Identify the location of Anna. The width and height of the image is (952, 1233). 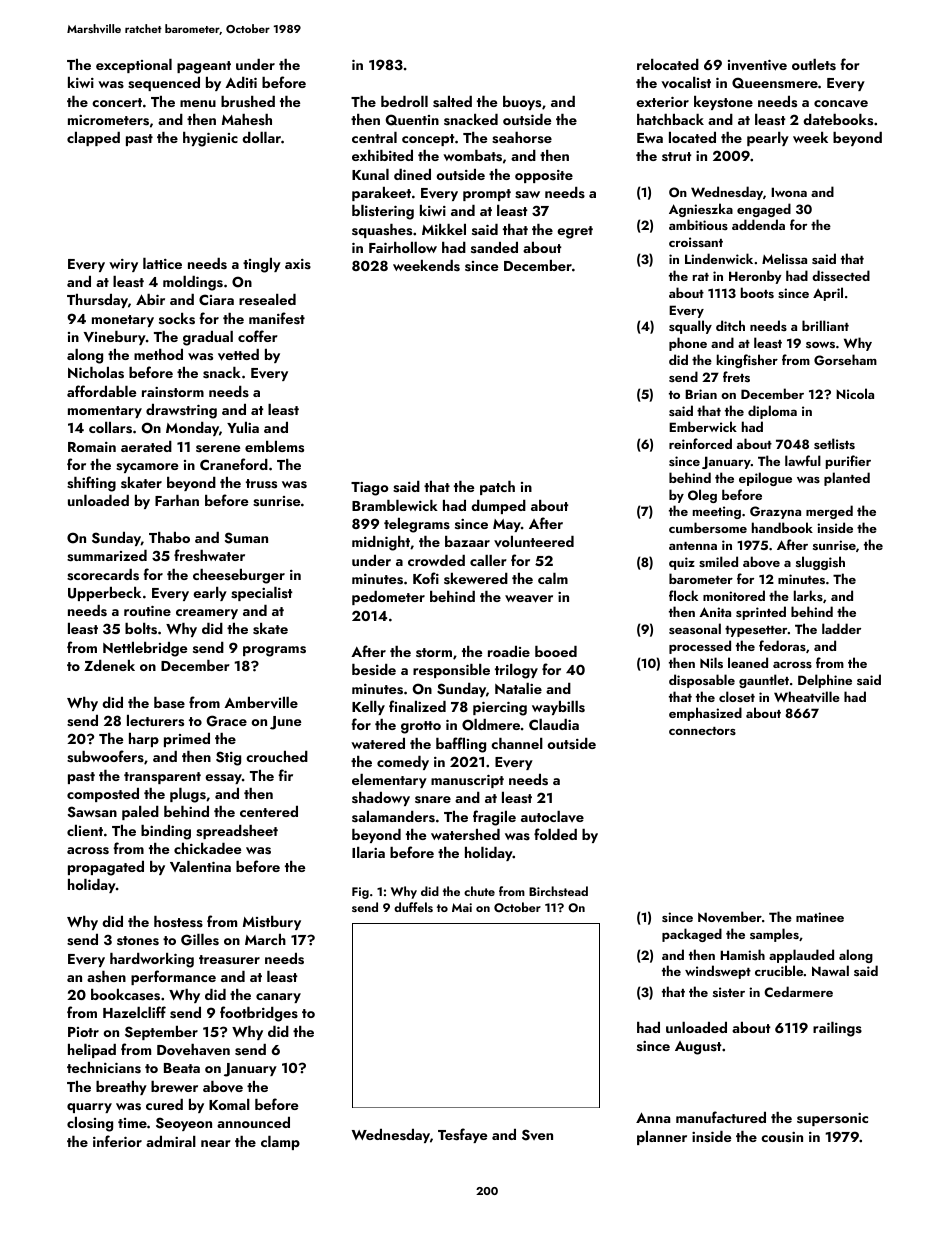
(653, 1117).
